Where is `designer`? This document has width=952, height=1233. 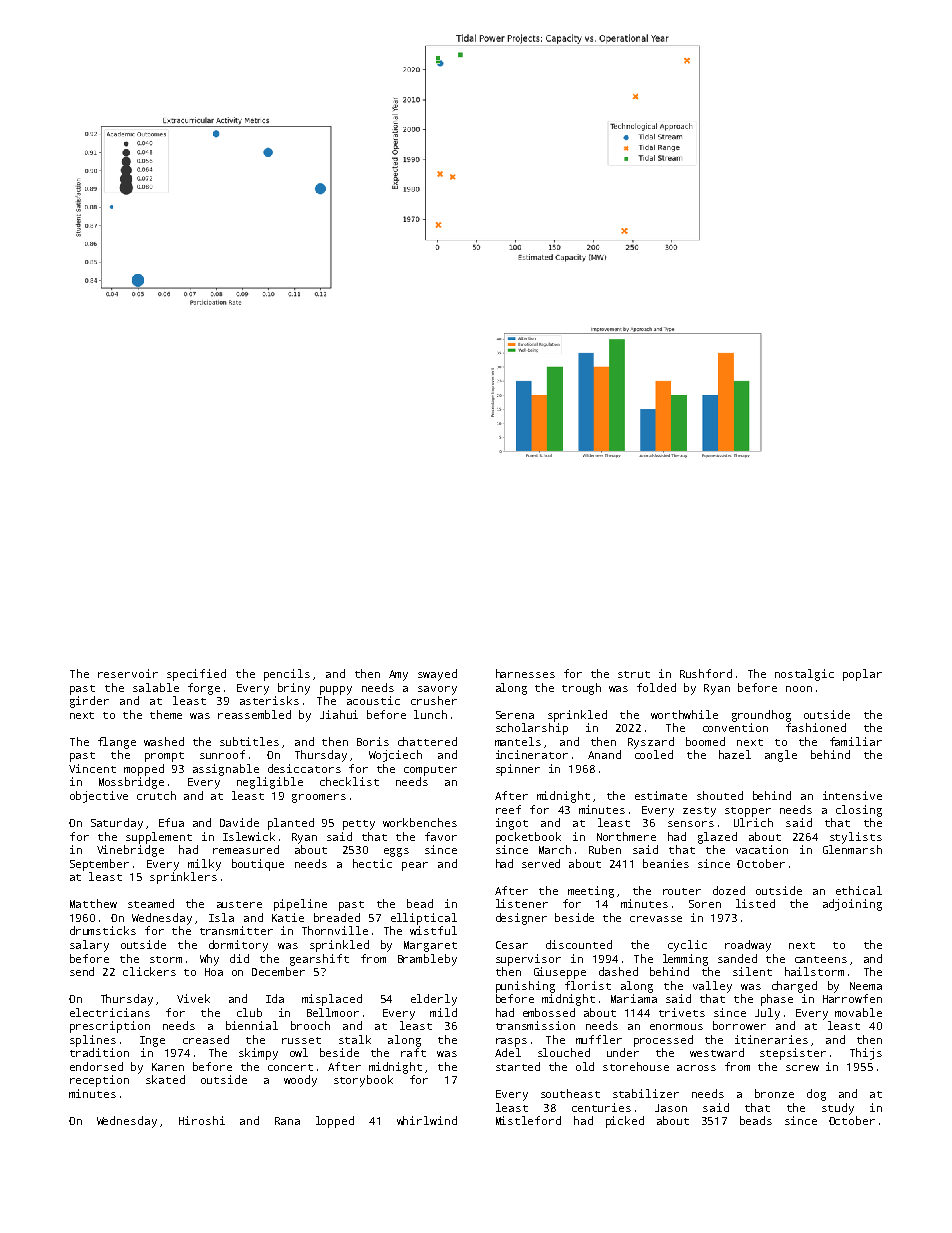 designer is located at coordinates (521, 919).
